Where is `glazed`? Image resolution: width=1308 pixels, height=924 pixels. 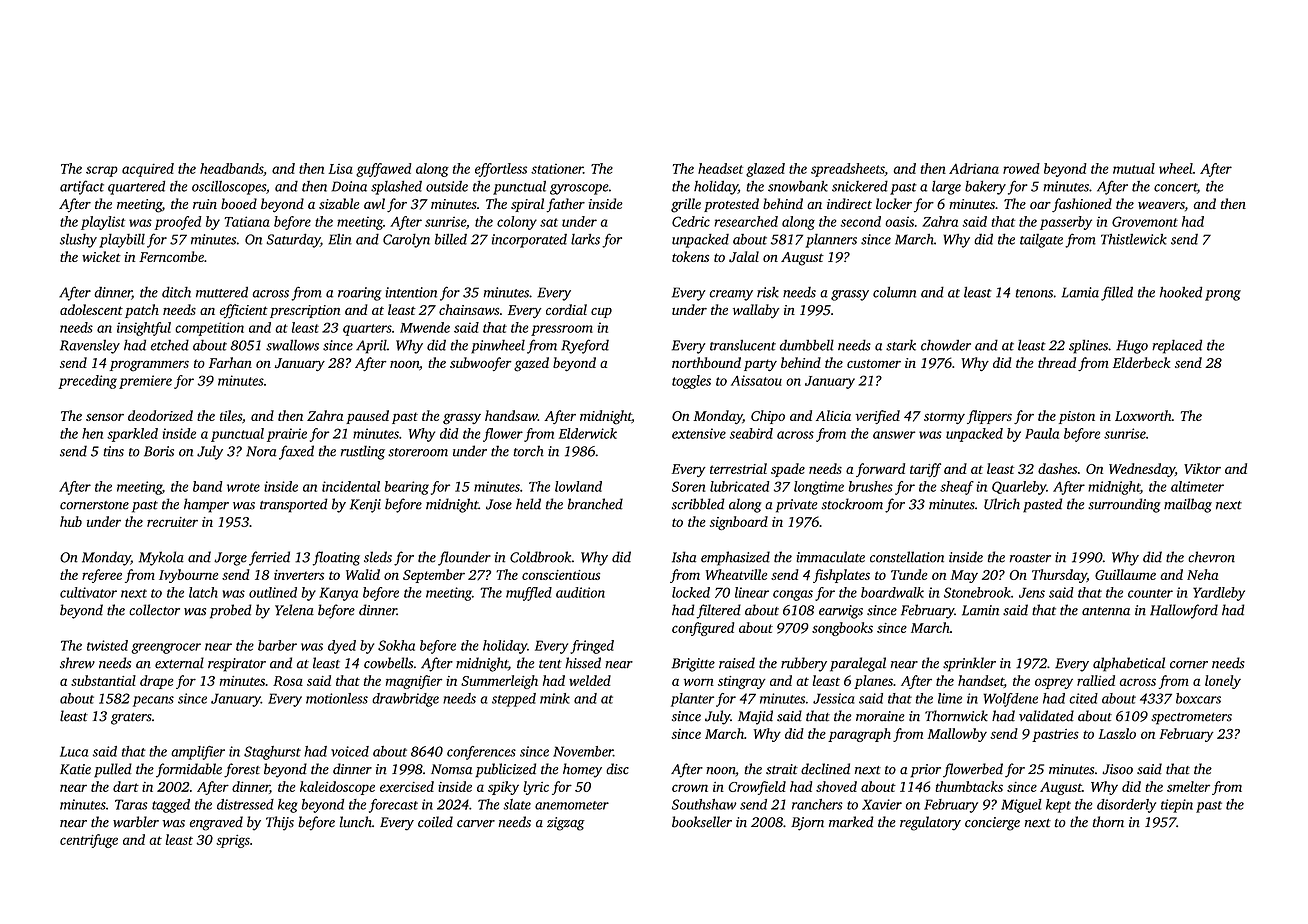 glazed is located at coordinates (765, 170).
